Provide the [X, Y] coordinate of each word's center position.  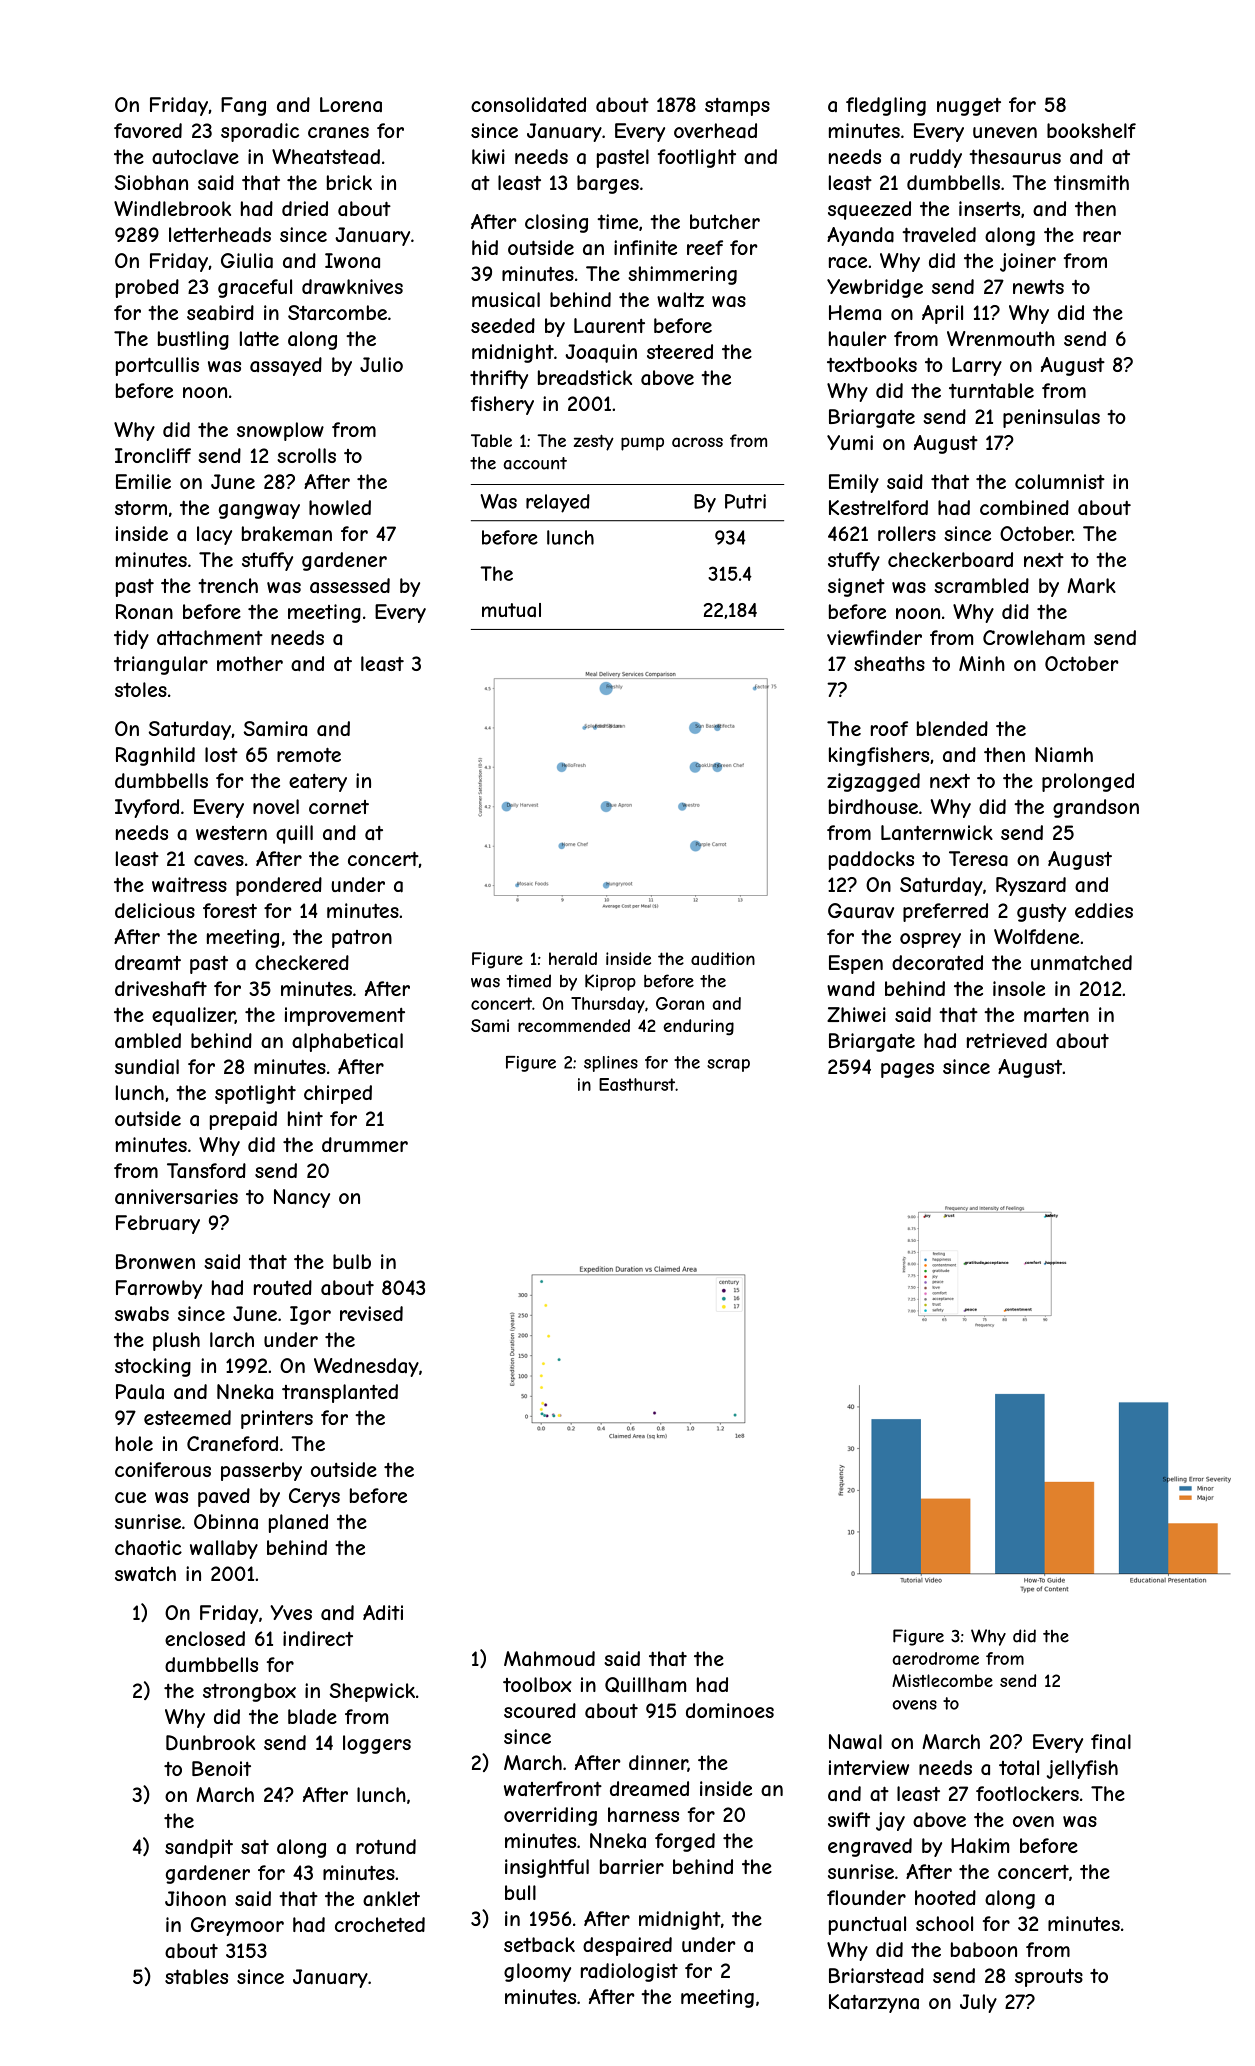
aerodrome [935, 1658]
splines [611, 1064]
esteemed [187, 1417]
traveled [939, 234]
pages [907, 1070]
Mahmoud [549, 1658]
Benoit [221, 1768]
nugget [969, 107]
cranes [338, 133]
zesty [594, 442]
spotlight [255, 1094]
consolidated [528, 104]
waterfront [553, 1788]
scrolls [306, 455]
